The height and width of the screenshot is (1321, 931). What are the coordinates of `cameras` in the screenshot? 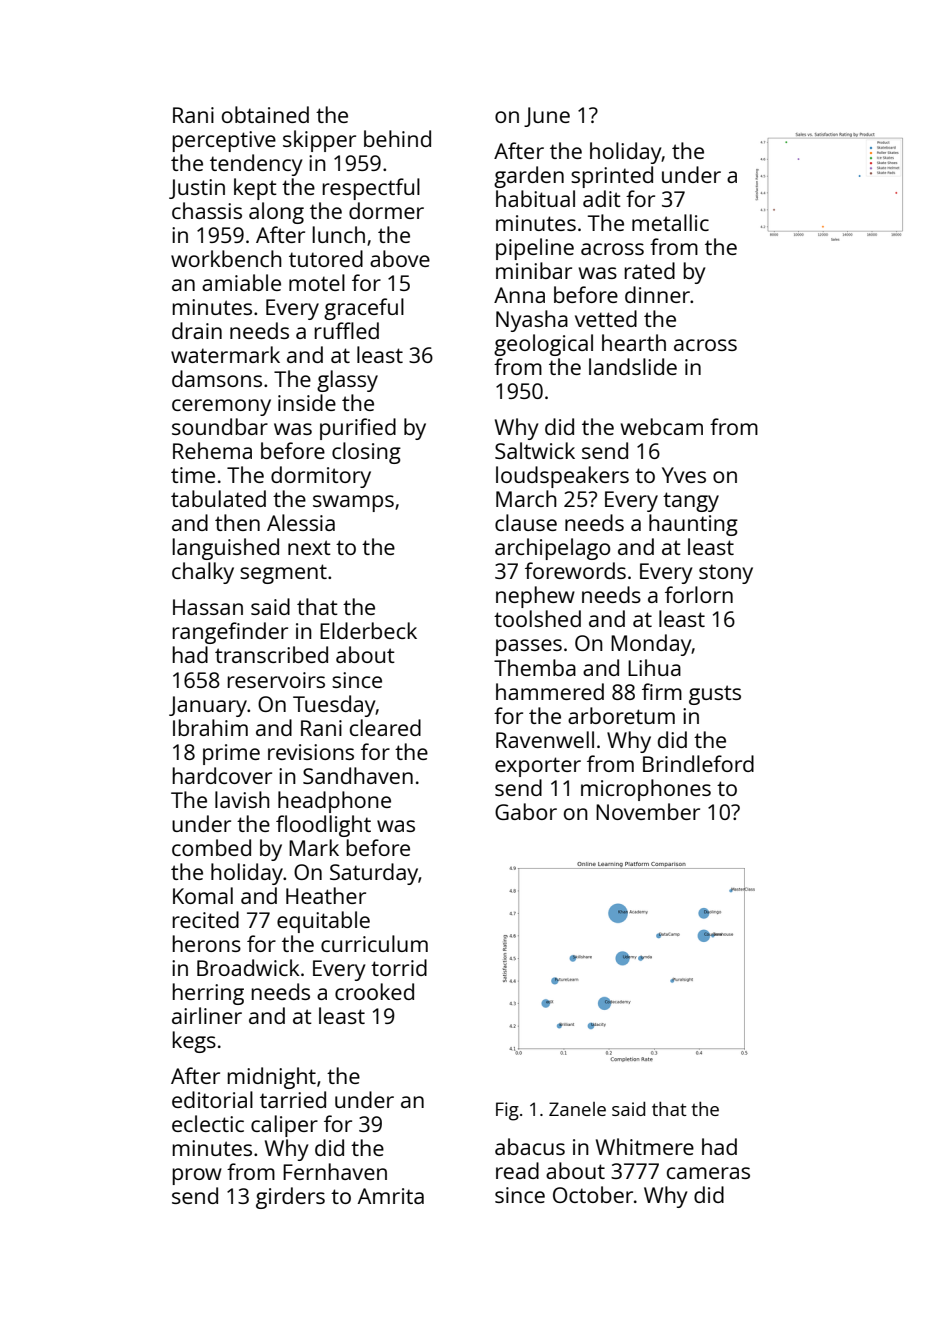 It's located at (708, 1173).
